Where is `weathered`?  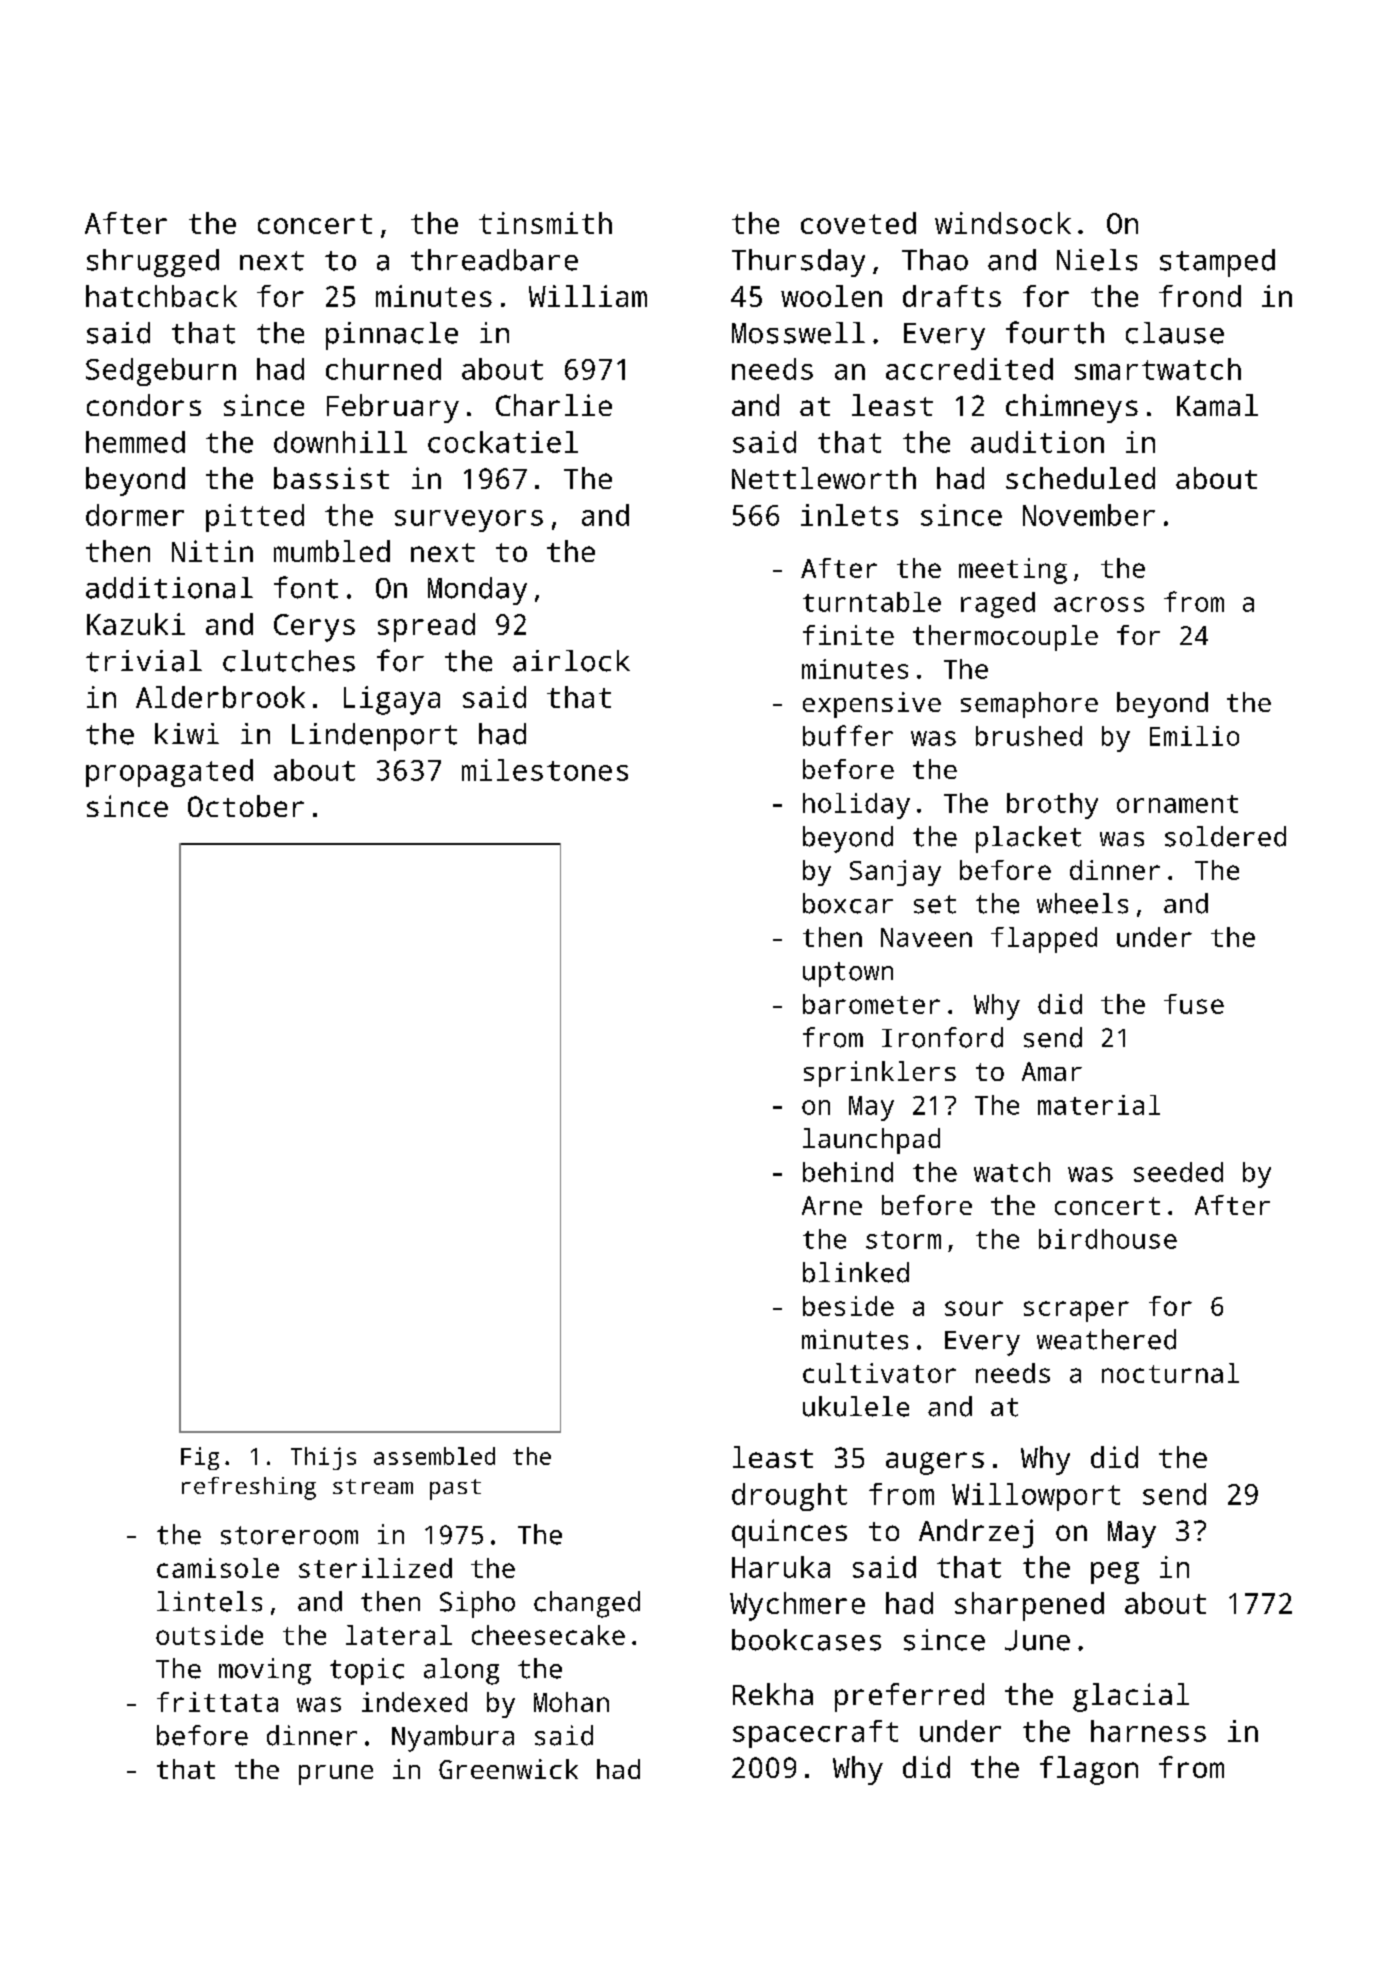
weathered is located at coordinates (1106, 1339).
